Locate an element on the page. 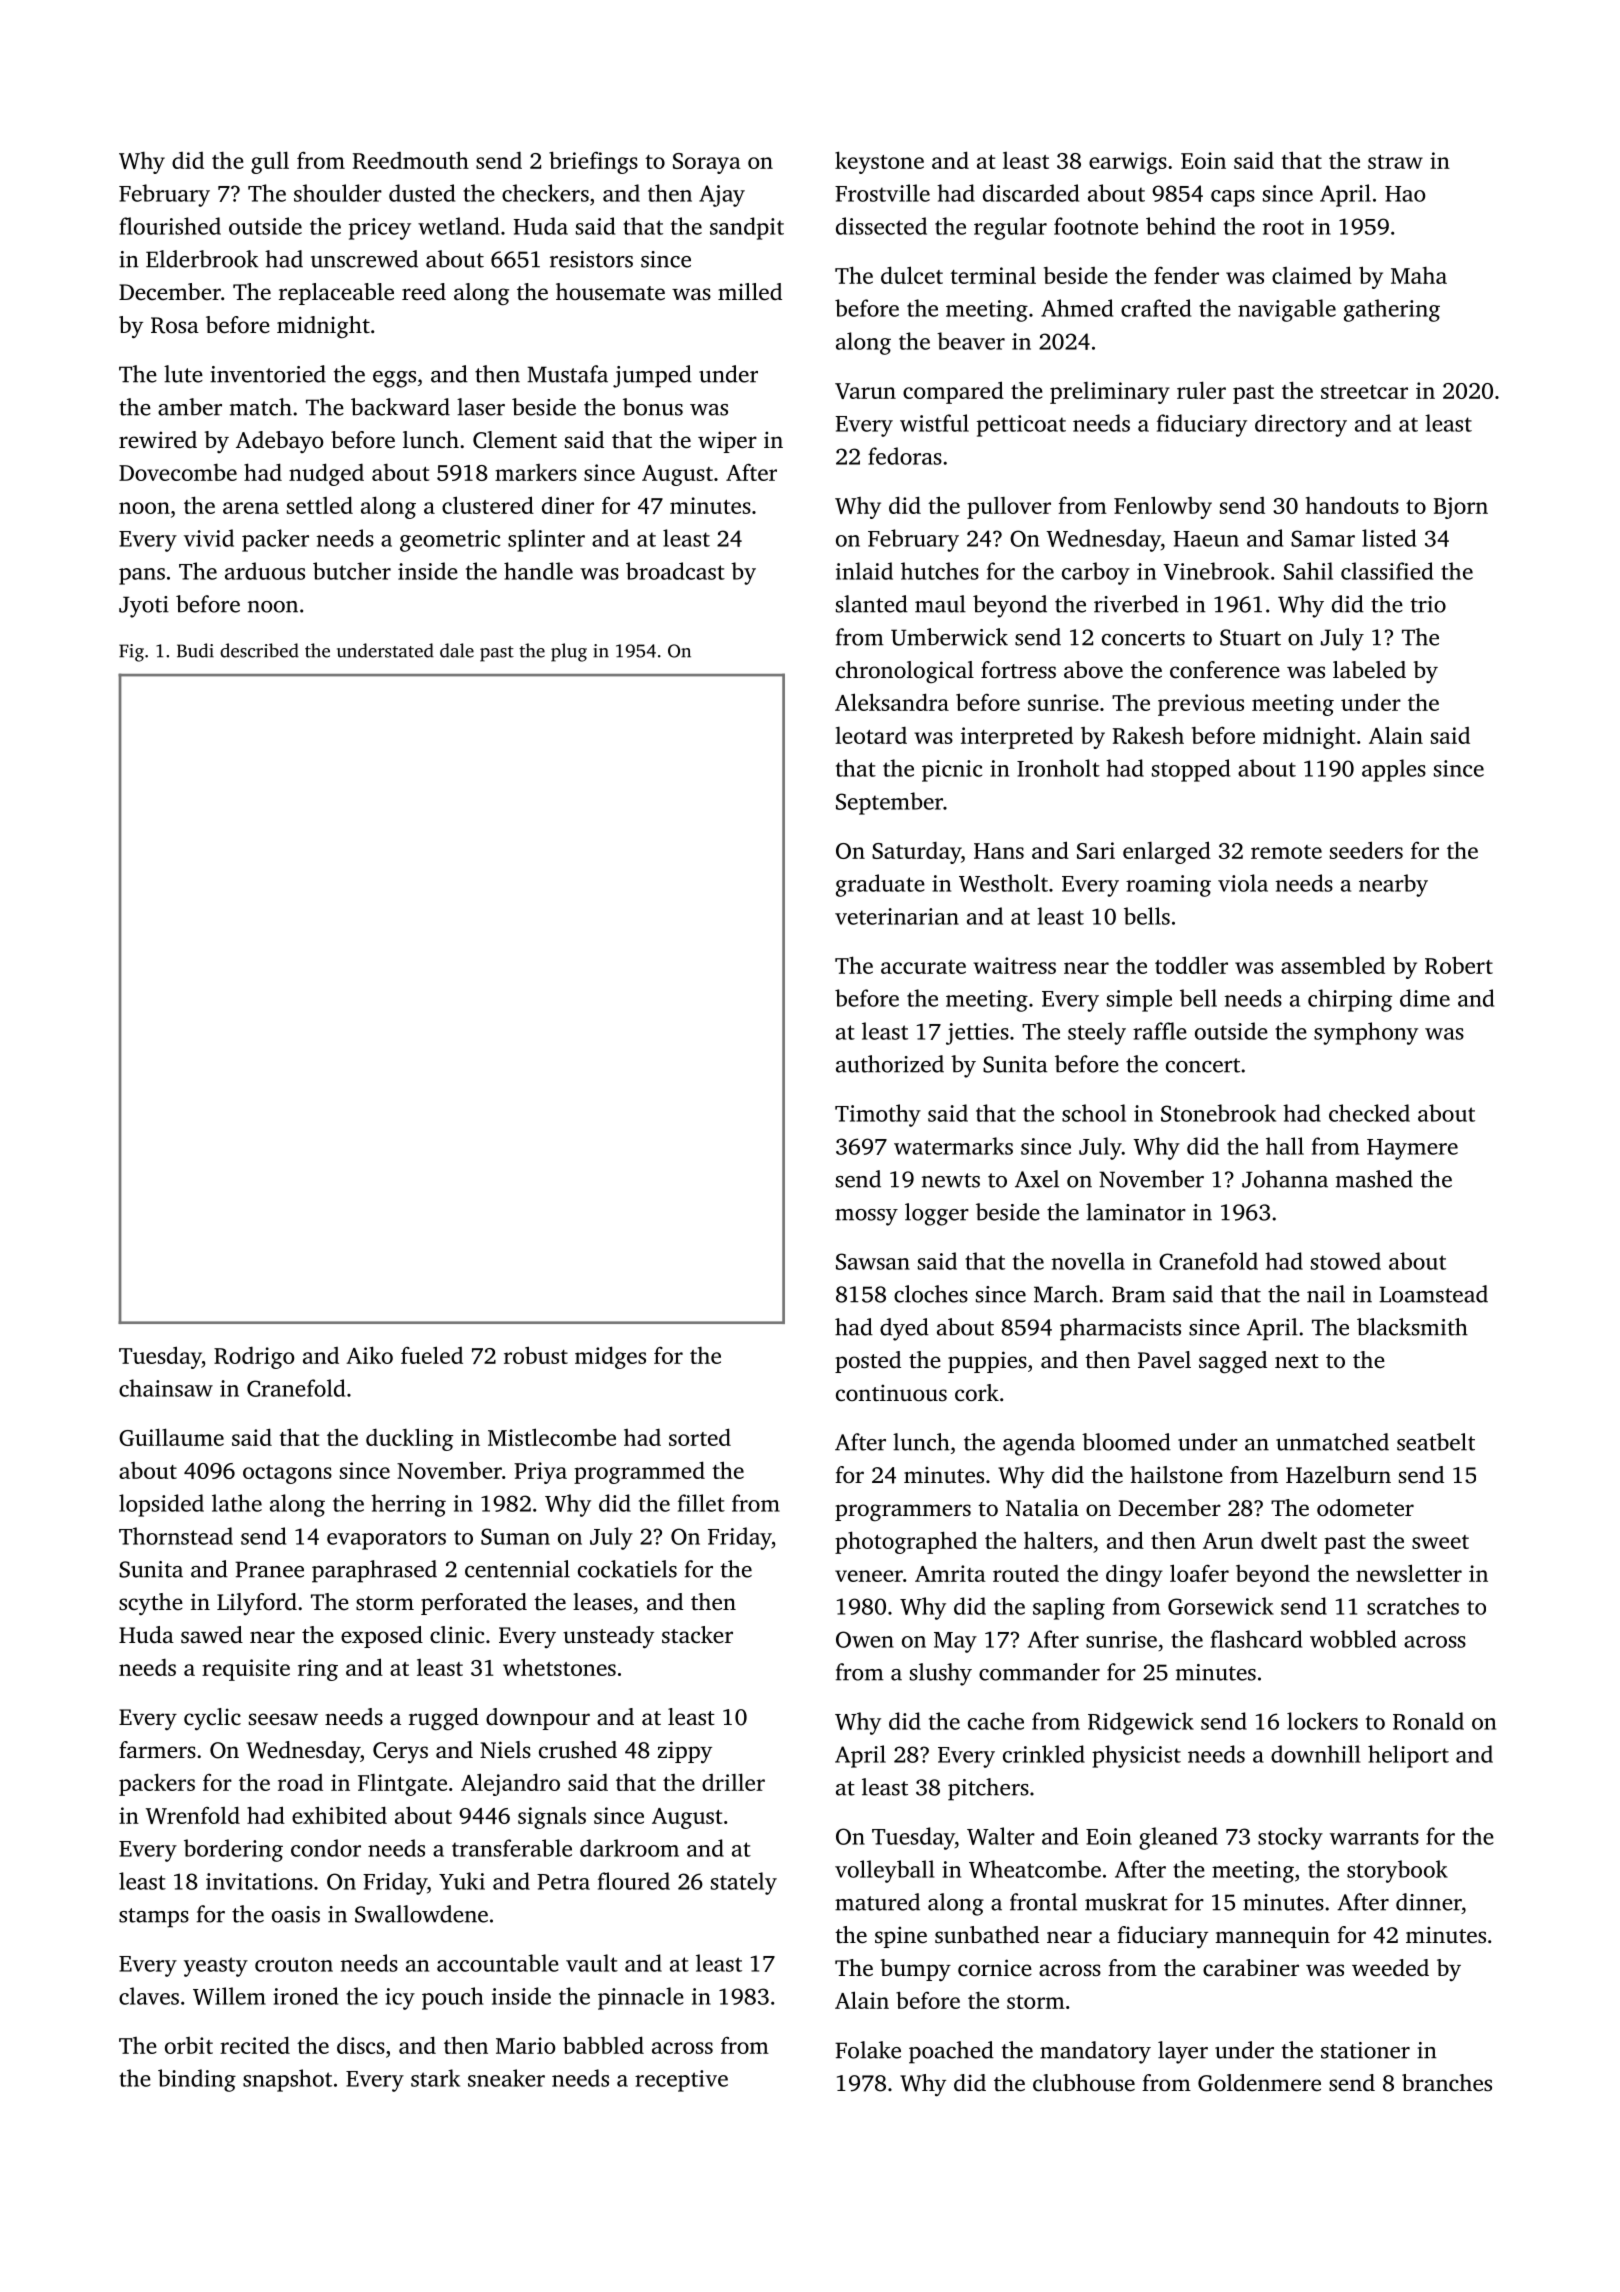  authorized is located at coordinates (890, 1064).
